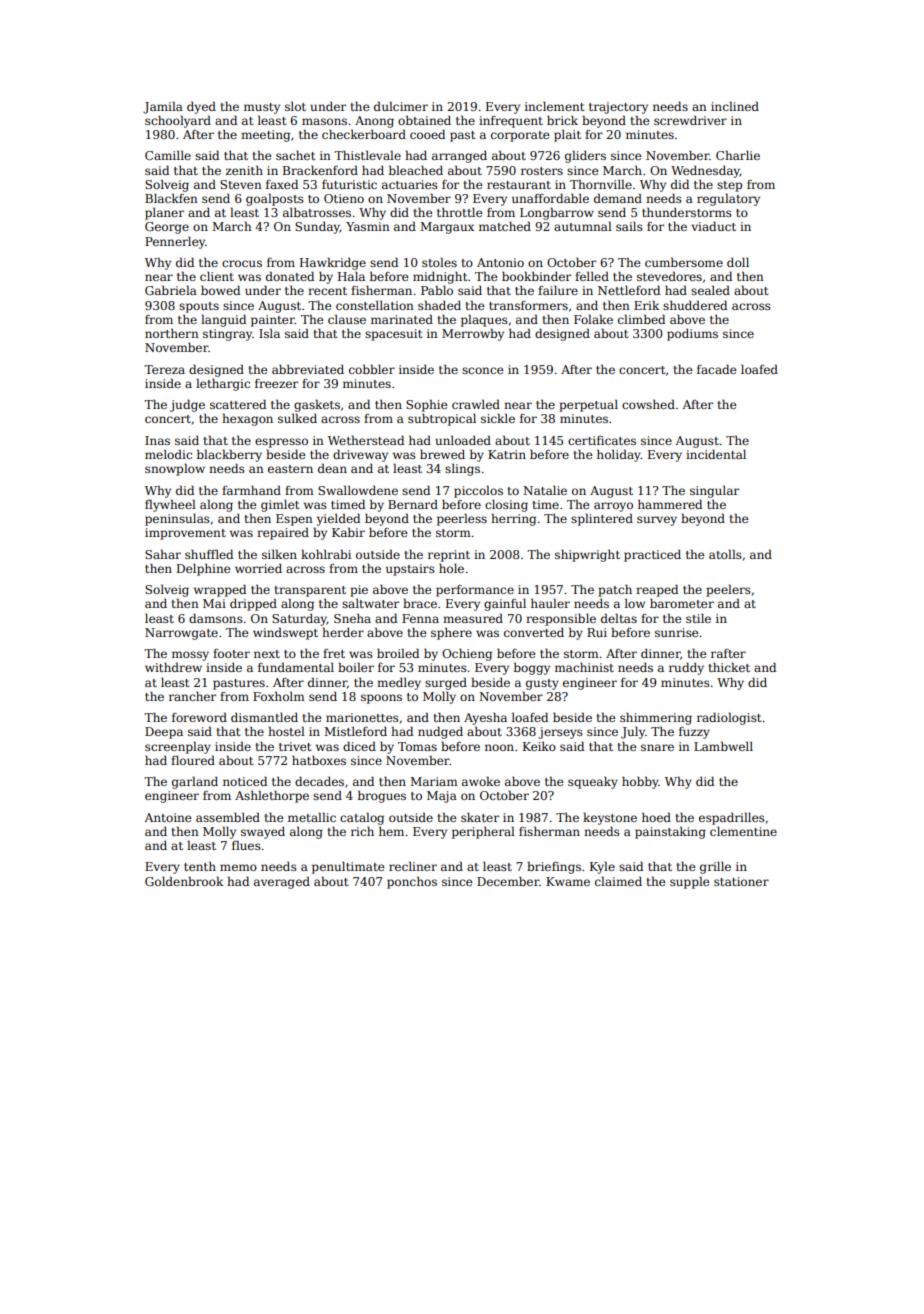 Image resolution: width=924 pixels, height=1314 pixels. What do you see at coordinates (728, 590) in the image?
I see `peelers` at bounding box center [728, 590].
